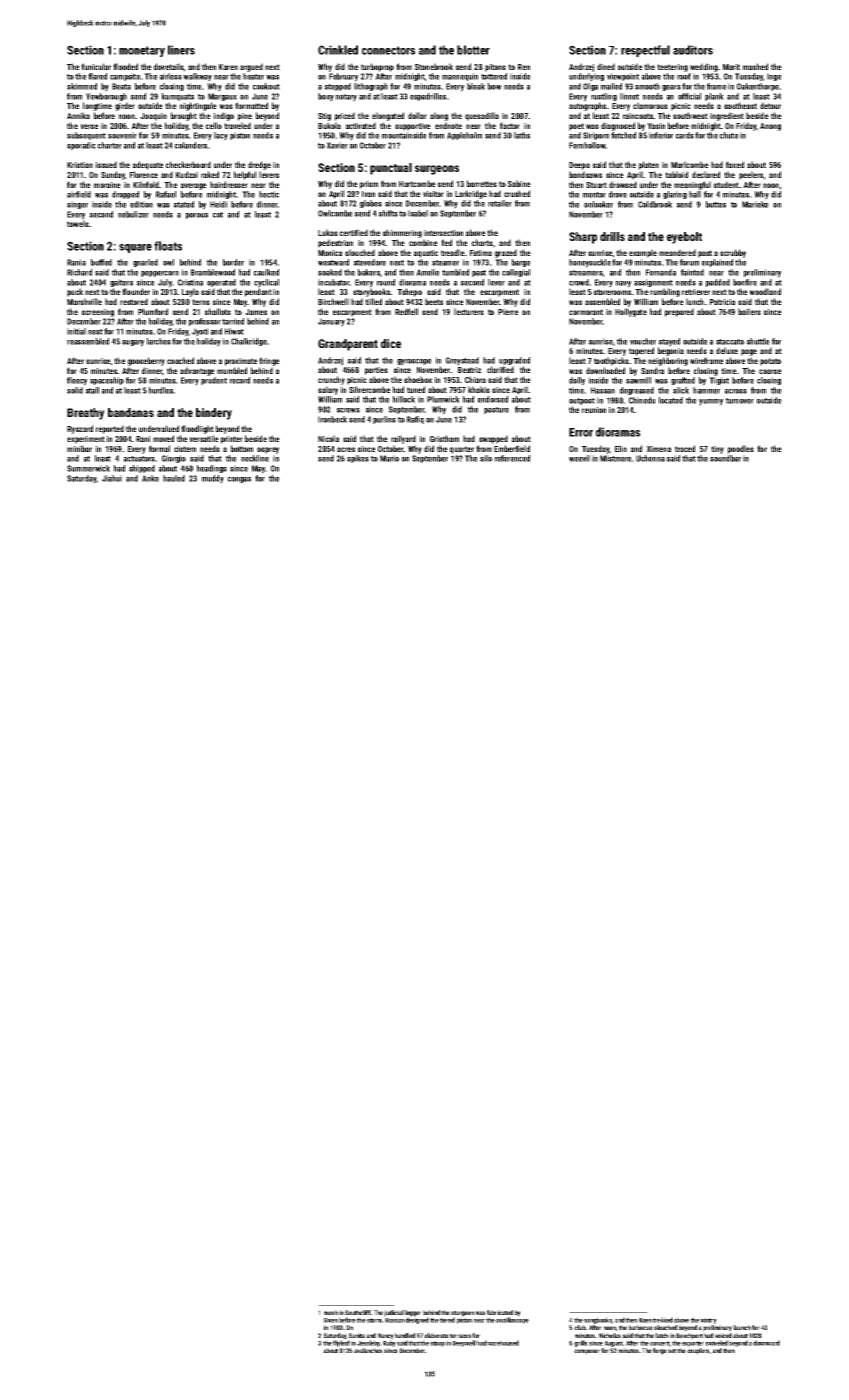 The image size is (849, 1400). I want to click on Gristham, so click(444, 438).
